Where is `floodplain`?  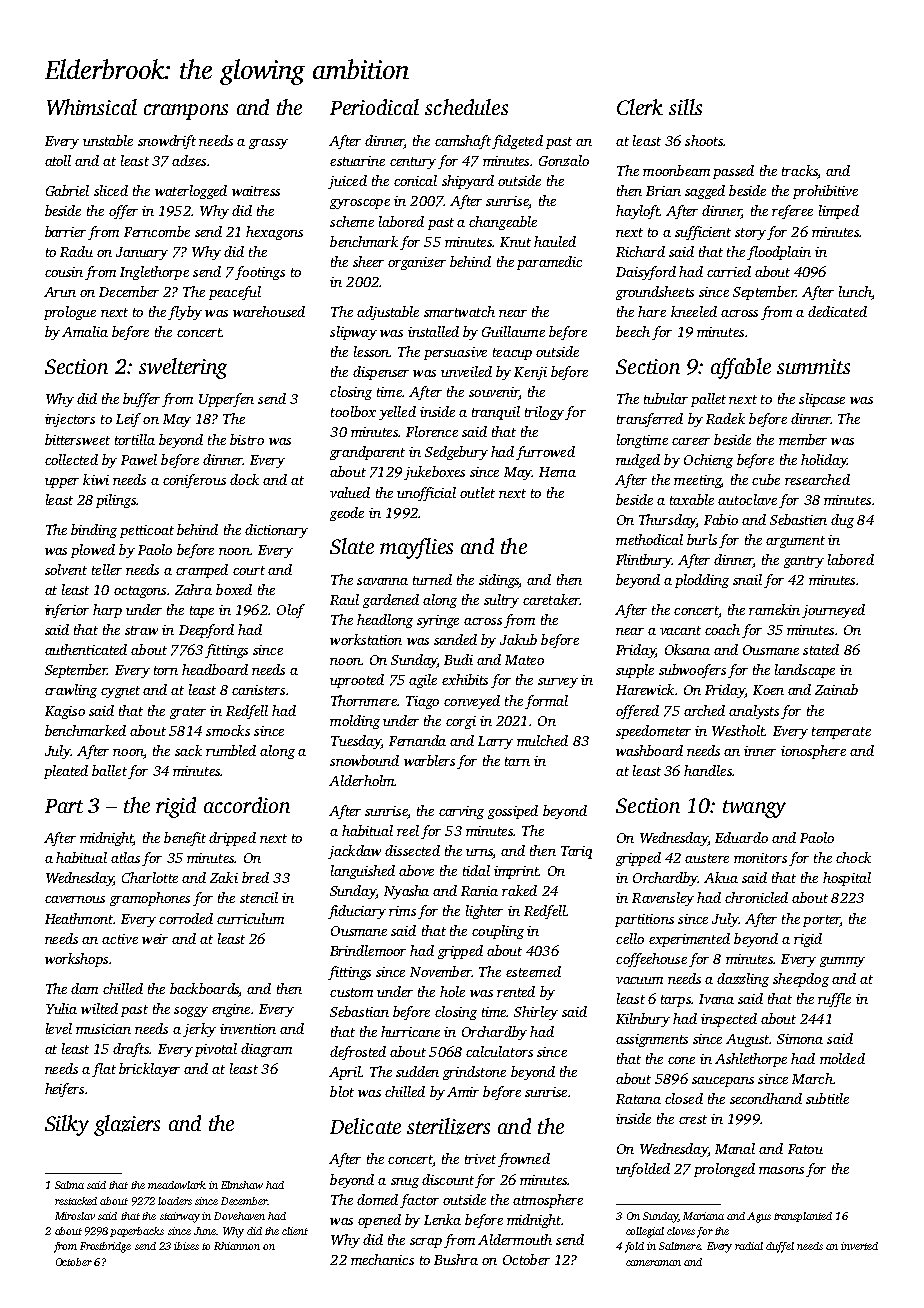 floodplain is located at coordinates (779, 253).
